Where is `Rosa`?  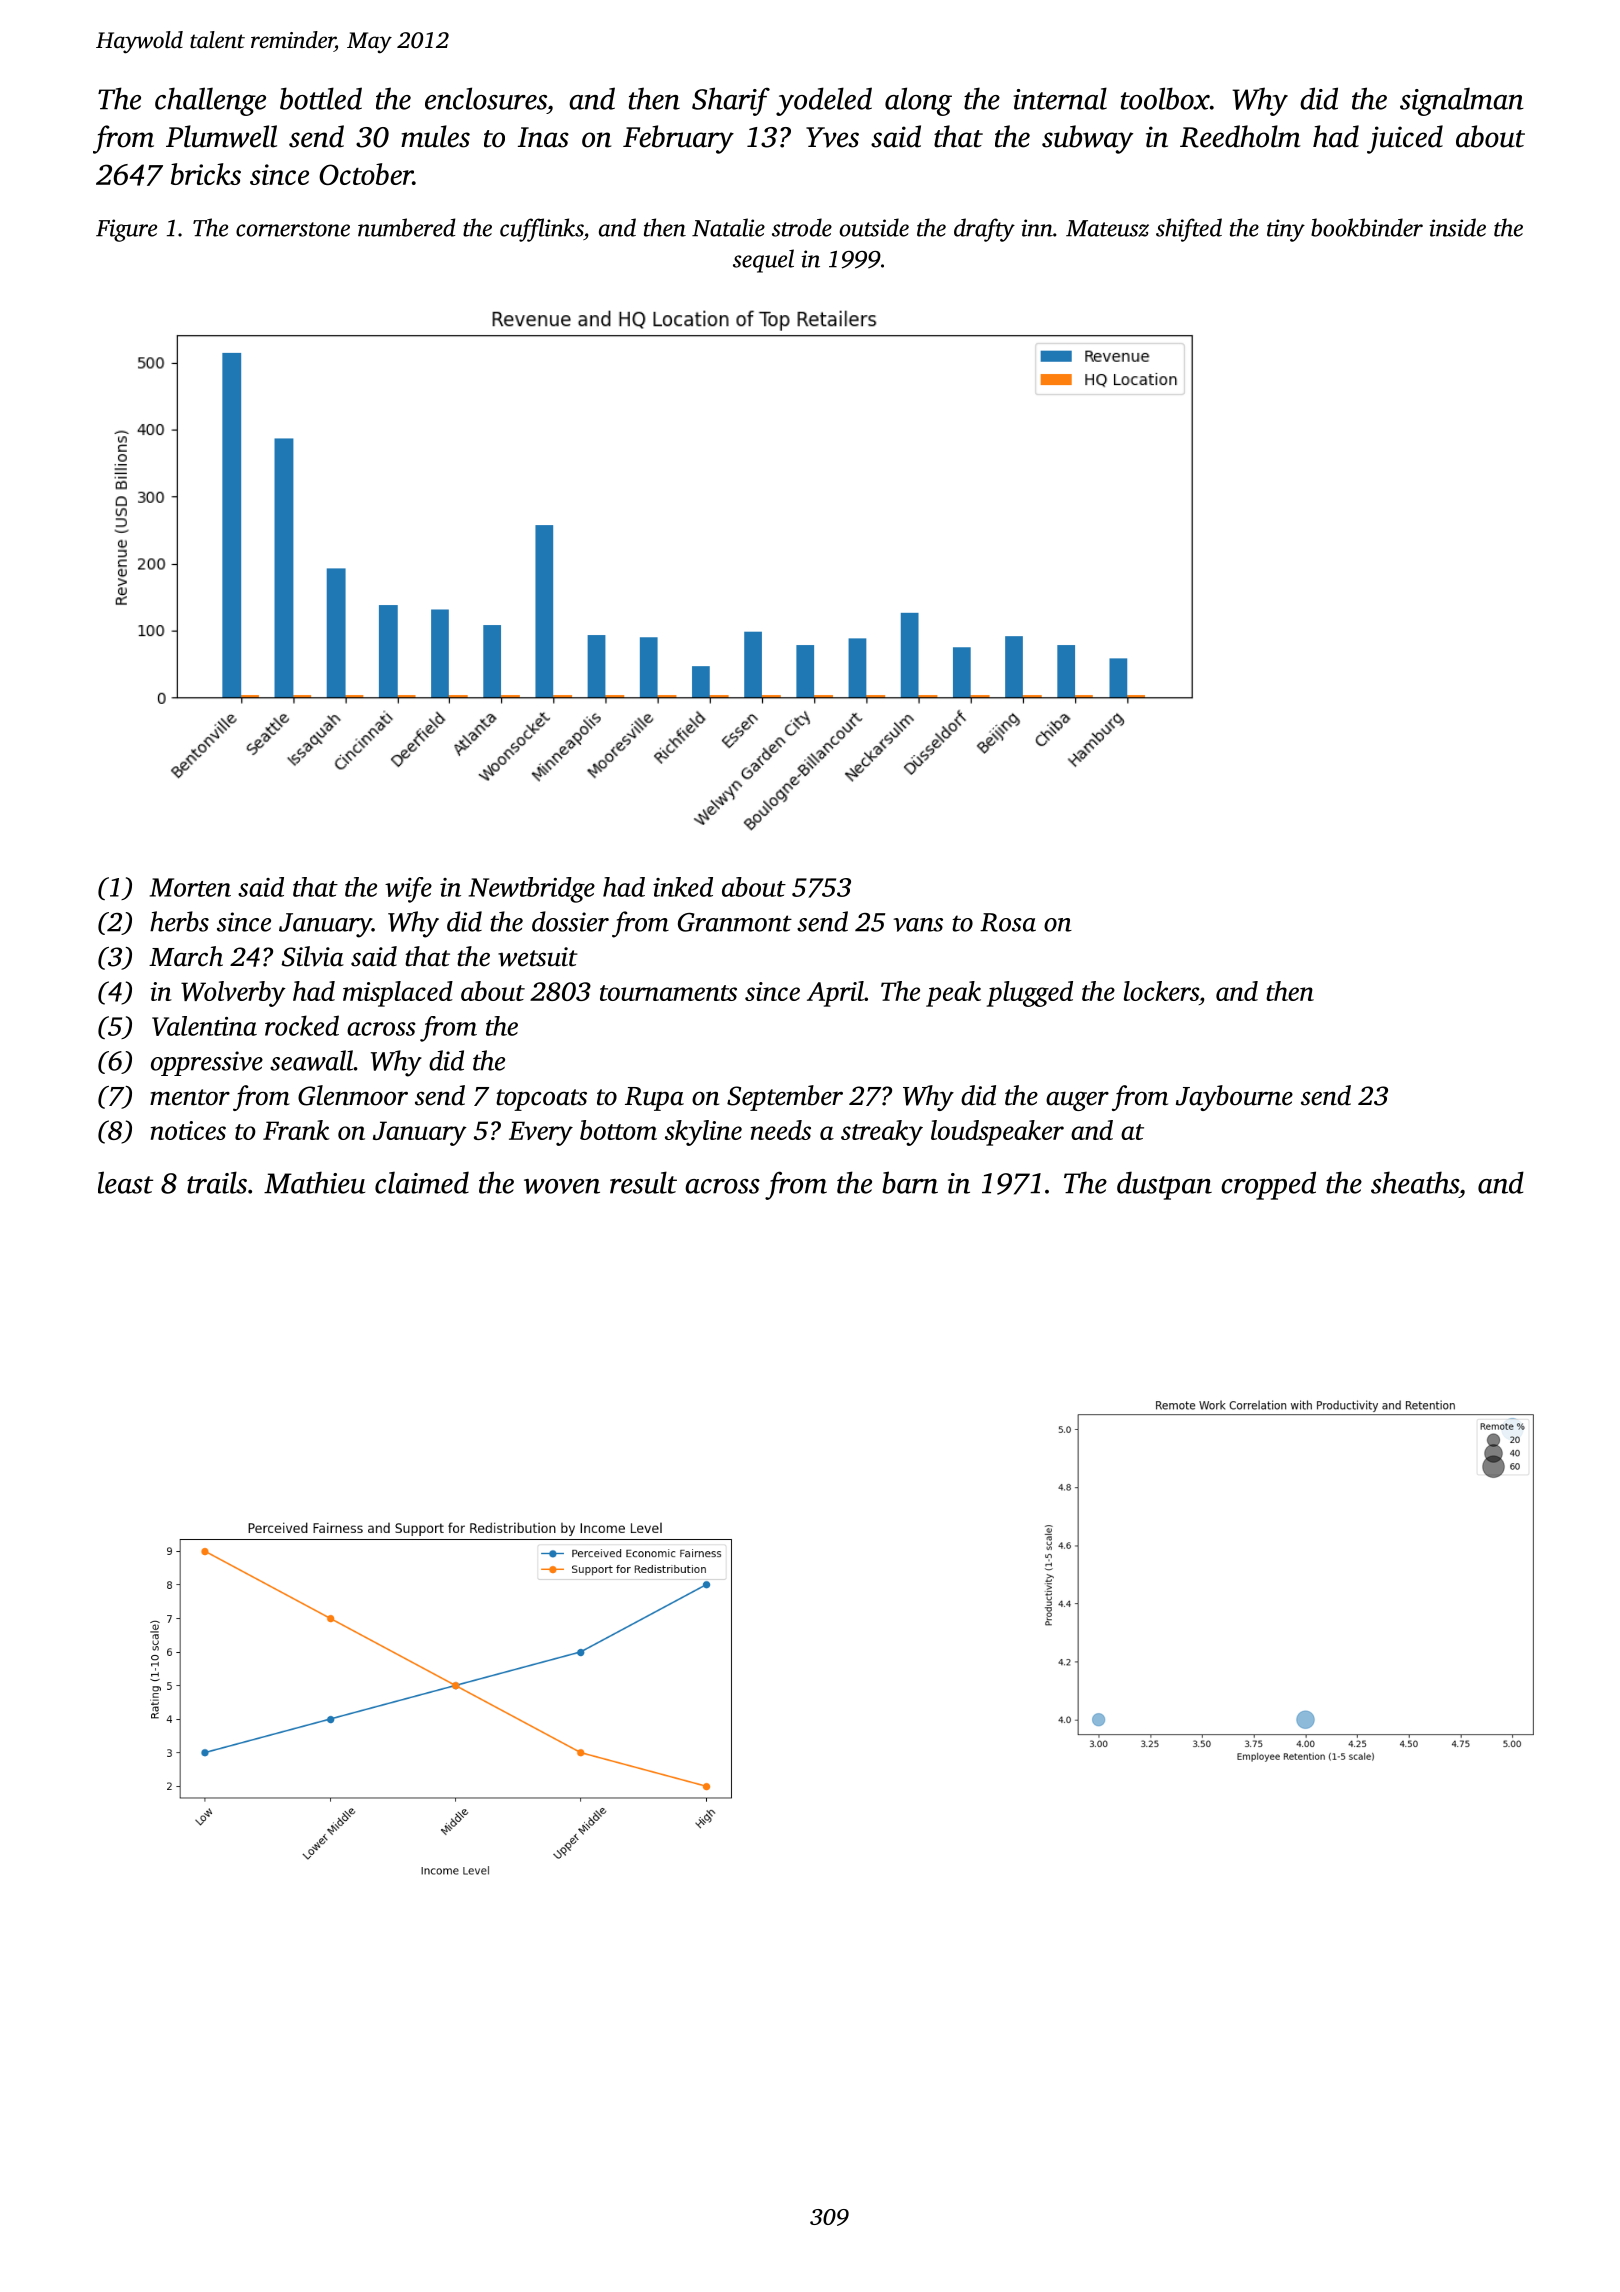
Rosa is located at coordinates (1008, 922).
